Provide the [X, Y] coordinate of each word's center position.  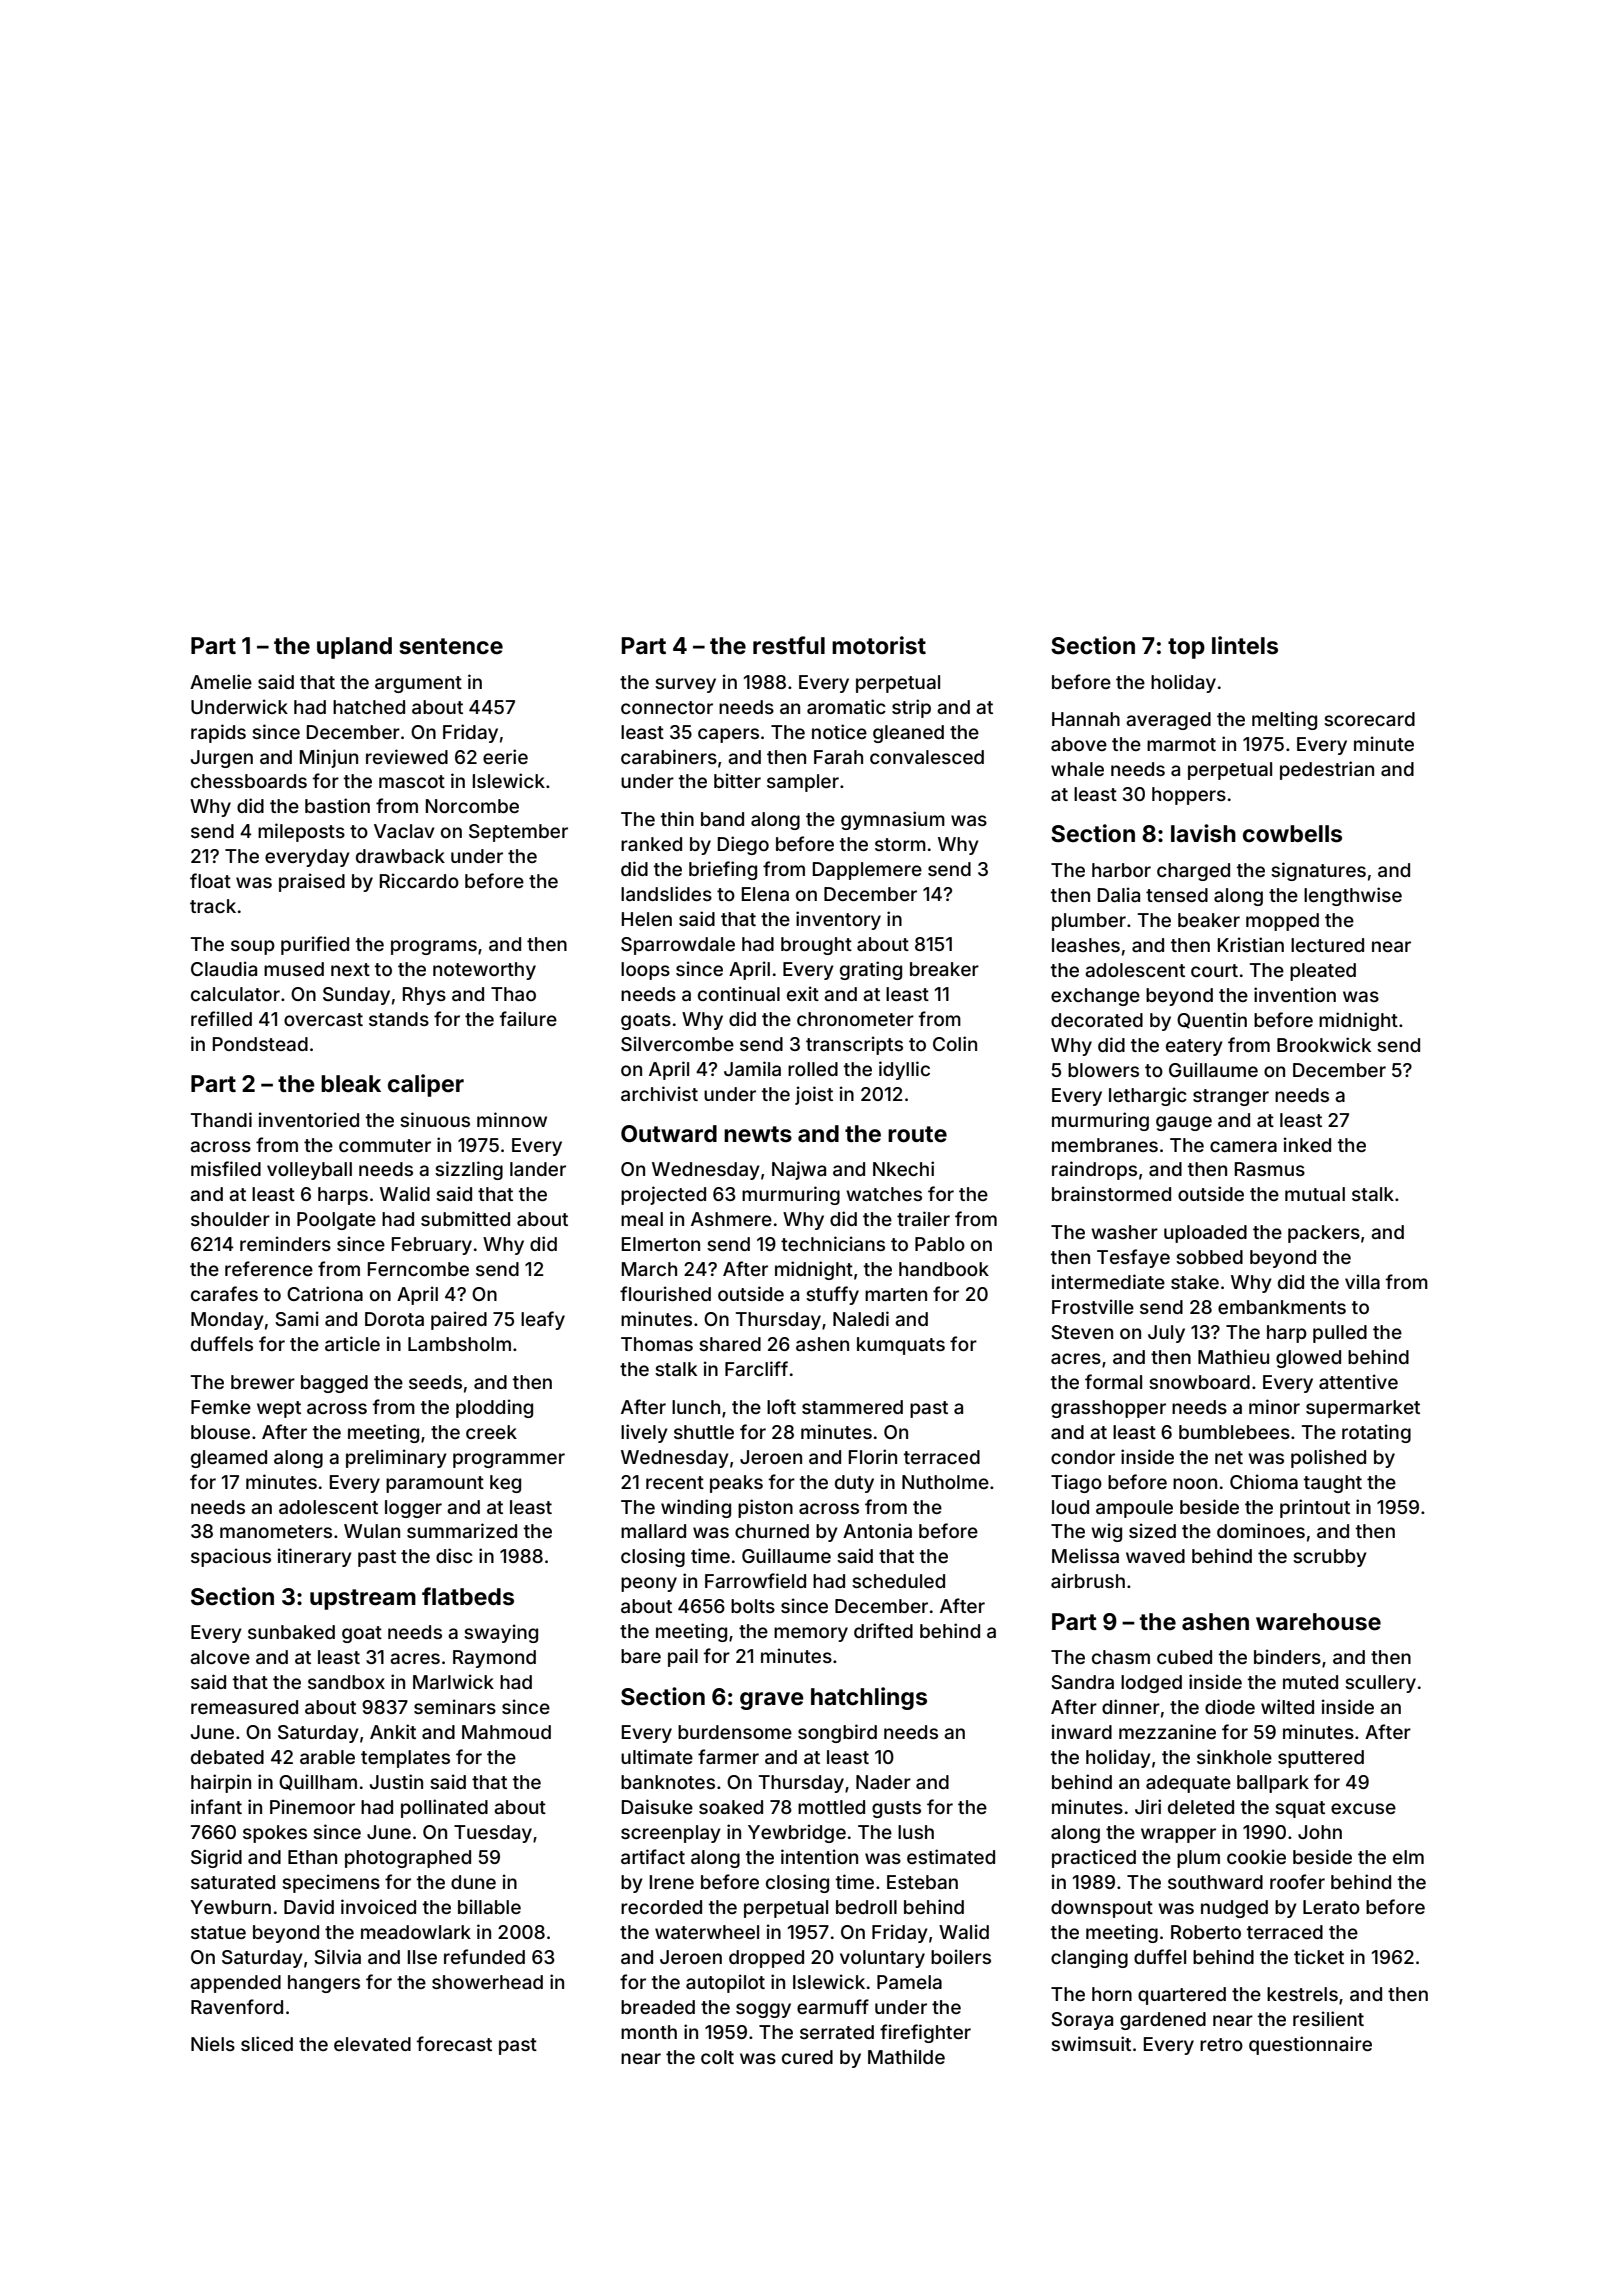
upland [354, 648]
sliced [267, 2043]
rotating [1376, 1433]
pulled [1340, 1334]
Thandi [221, 1119]
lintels [1245, 645]
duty [854, 1484]
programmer [509, 1460]
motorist [879, 645]
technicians [833, 1243]
